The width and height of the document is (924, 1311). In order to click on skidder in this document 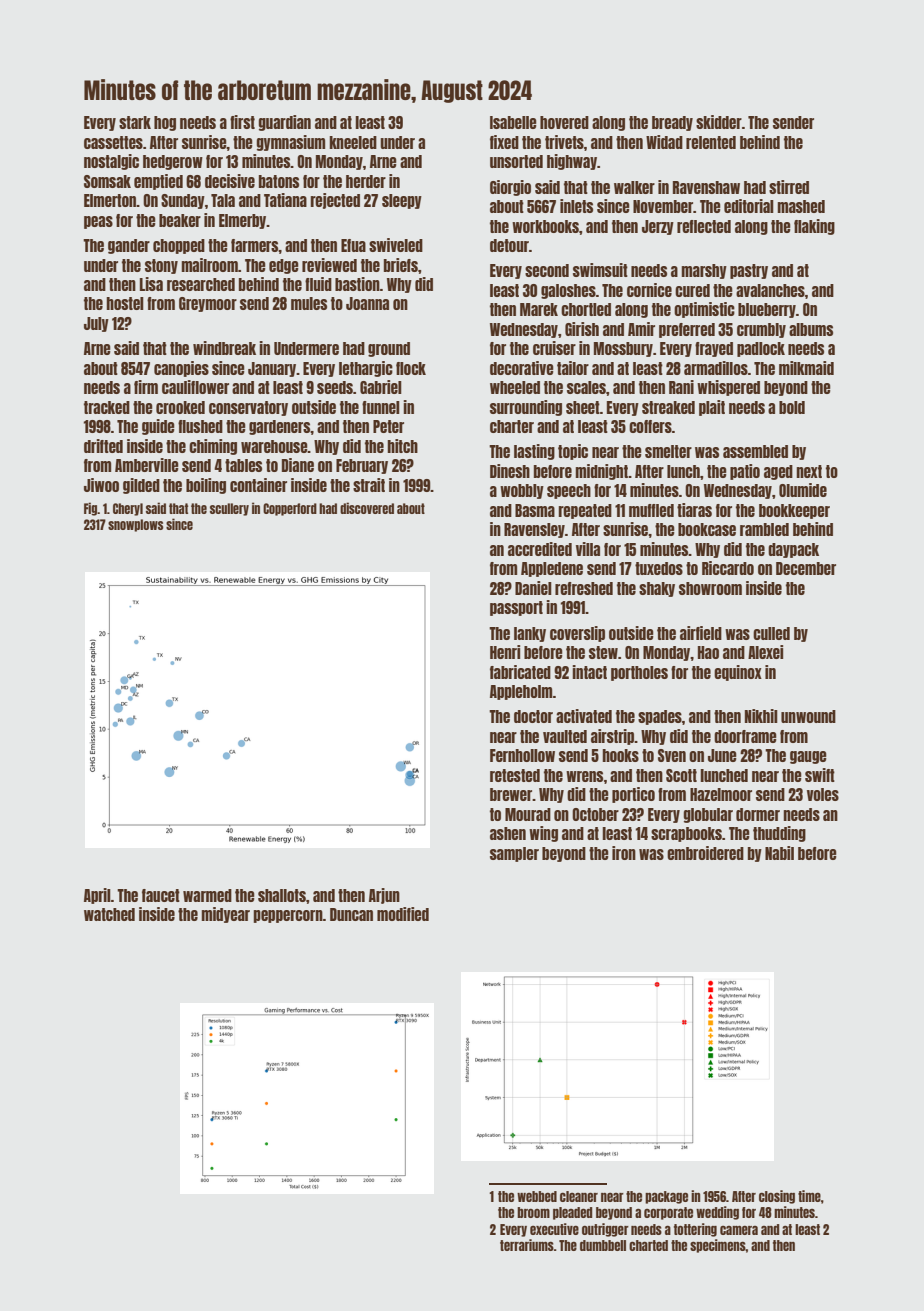, I will do `click(719, 122)`.
